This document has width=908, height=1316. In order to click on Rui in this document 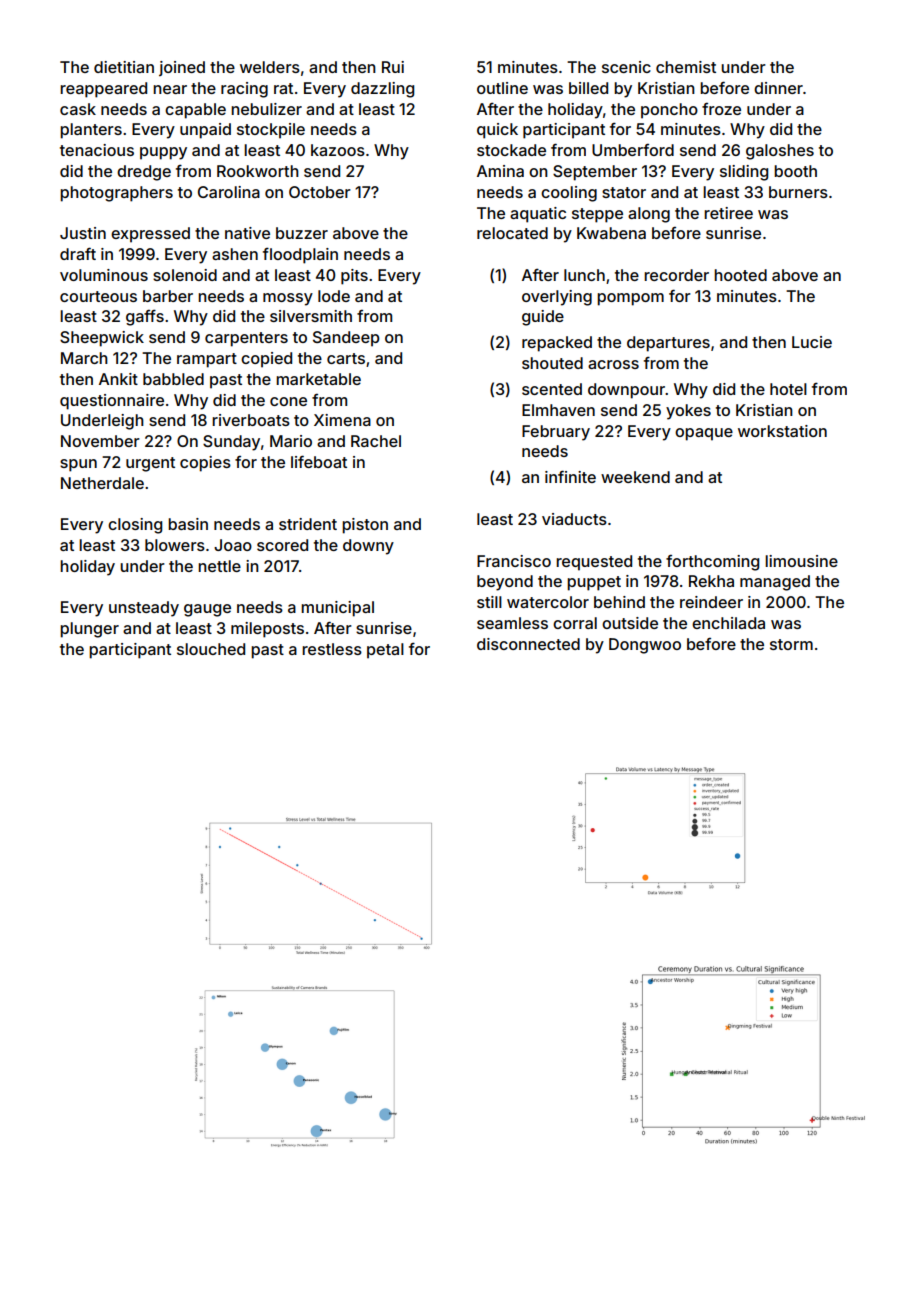, I will do `click(393, 67)`.
